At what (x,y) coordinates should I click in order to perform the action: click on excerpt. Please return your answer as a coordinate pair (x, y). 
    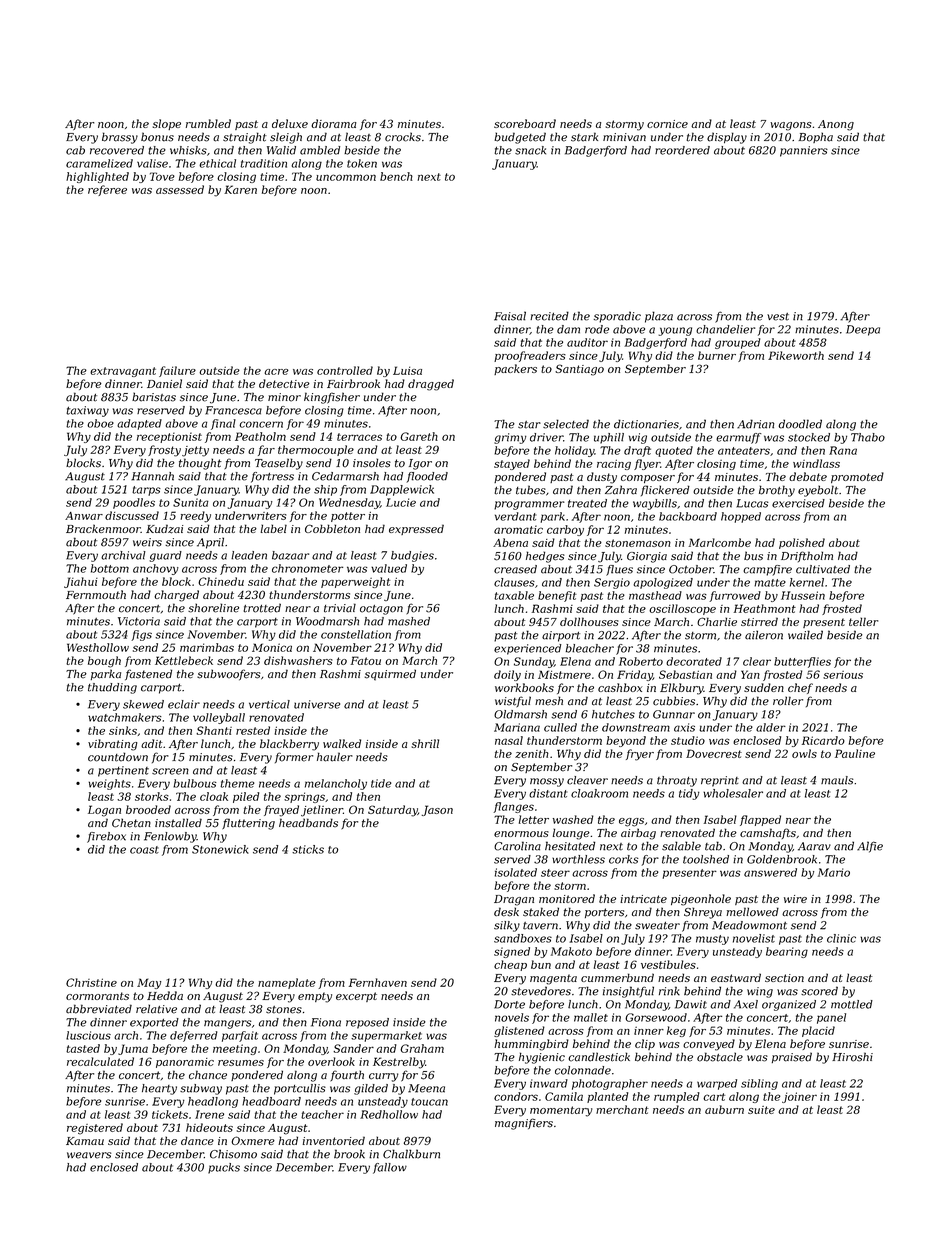
    Looking at the image, I should click on (356, 997).
